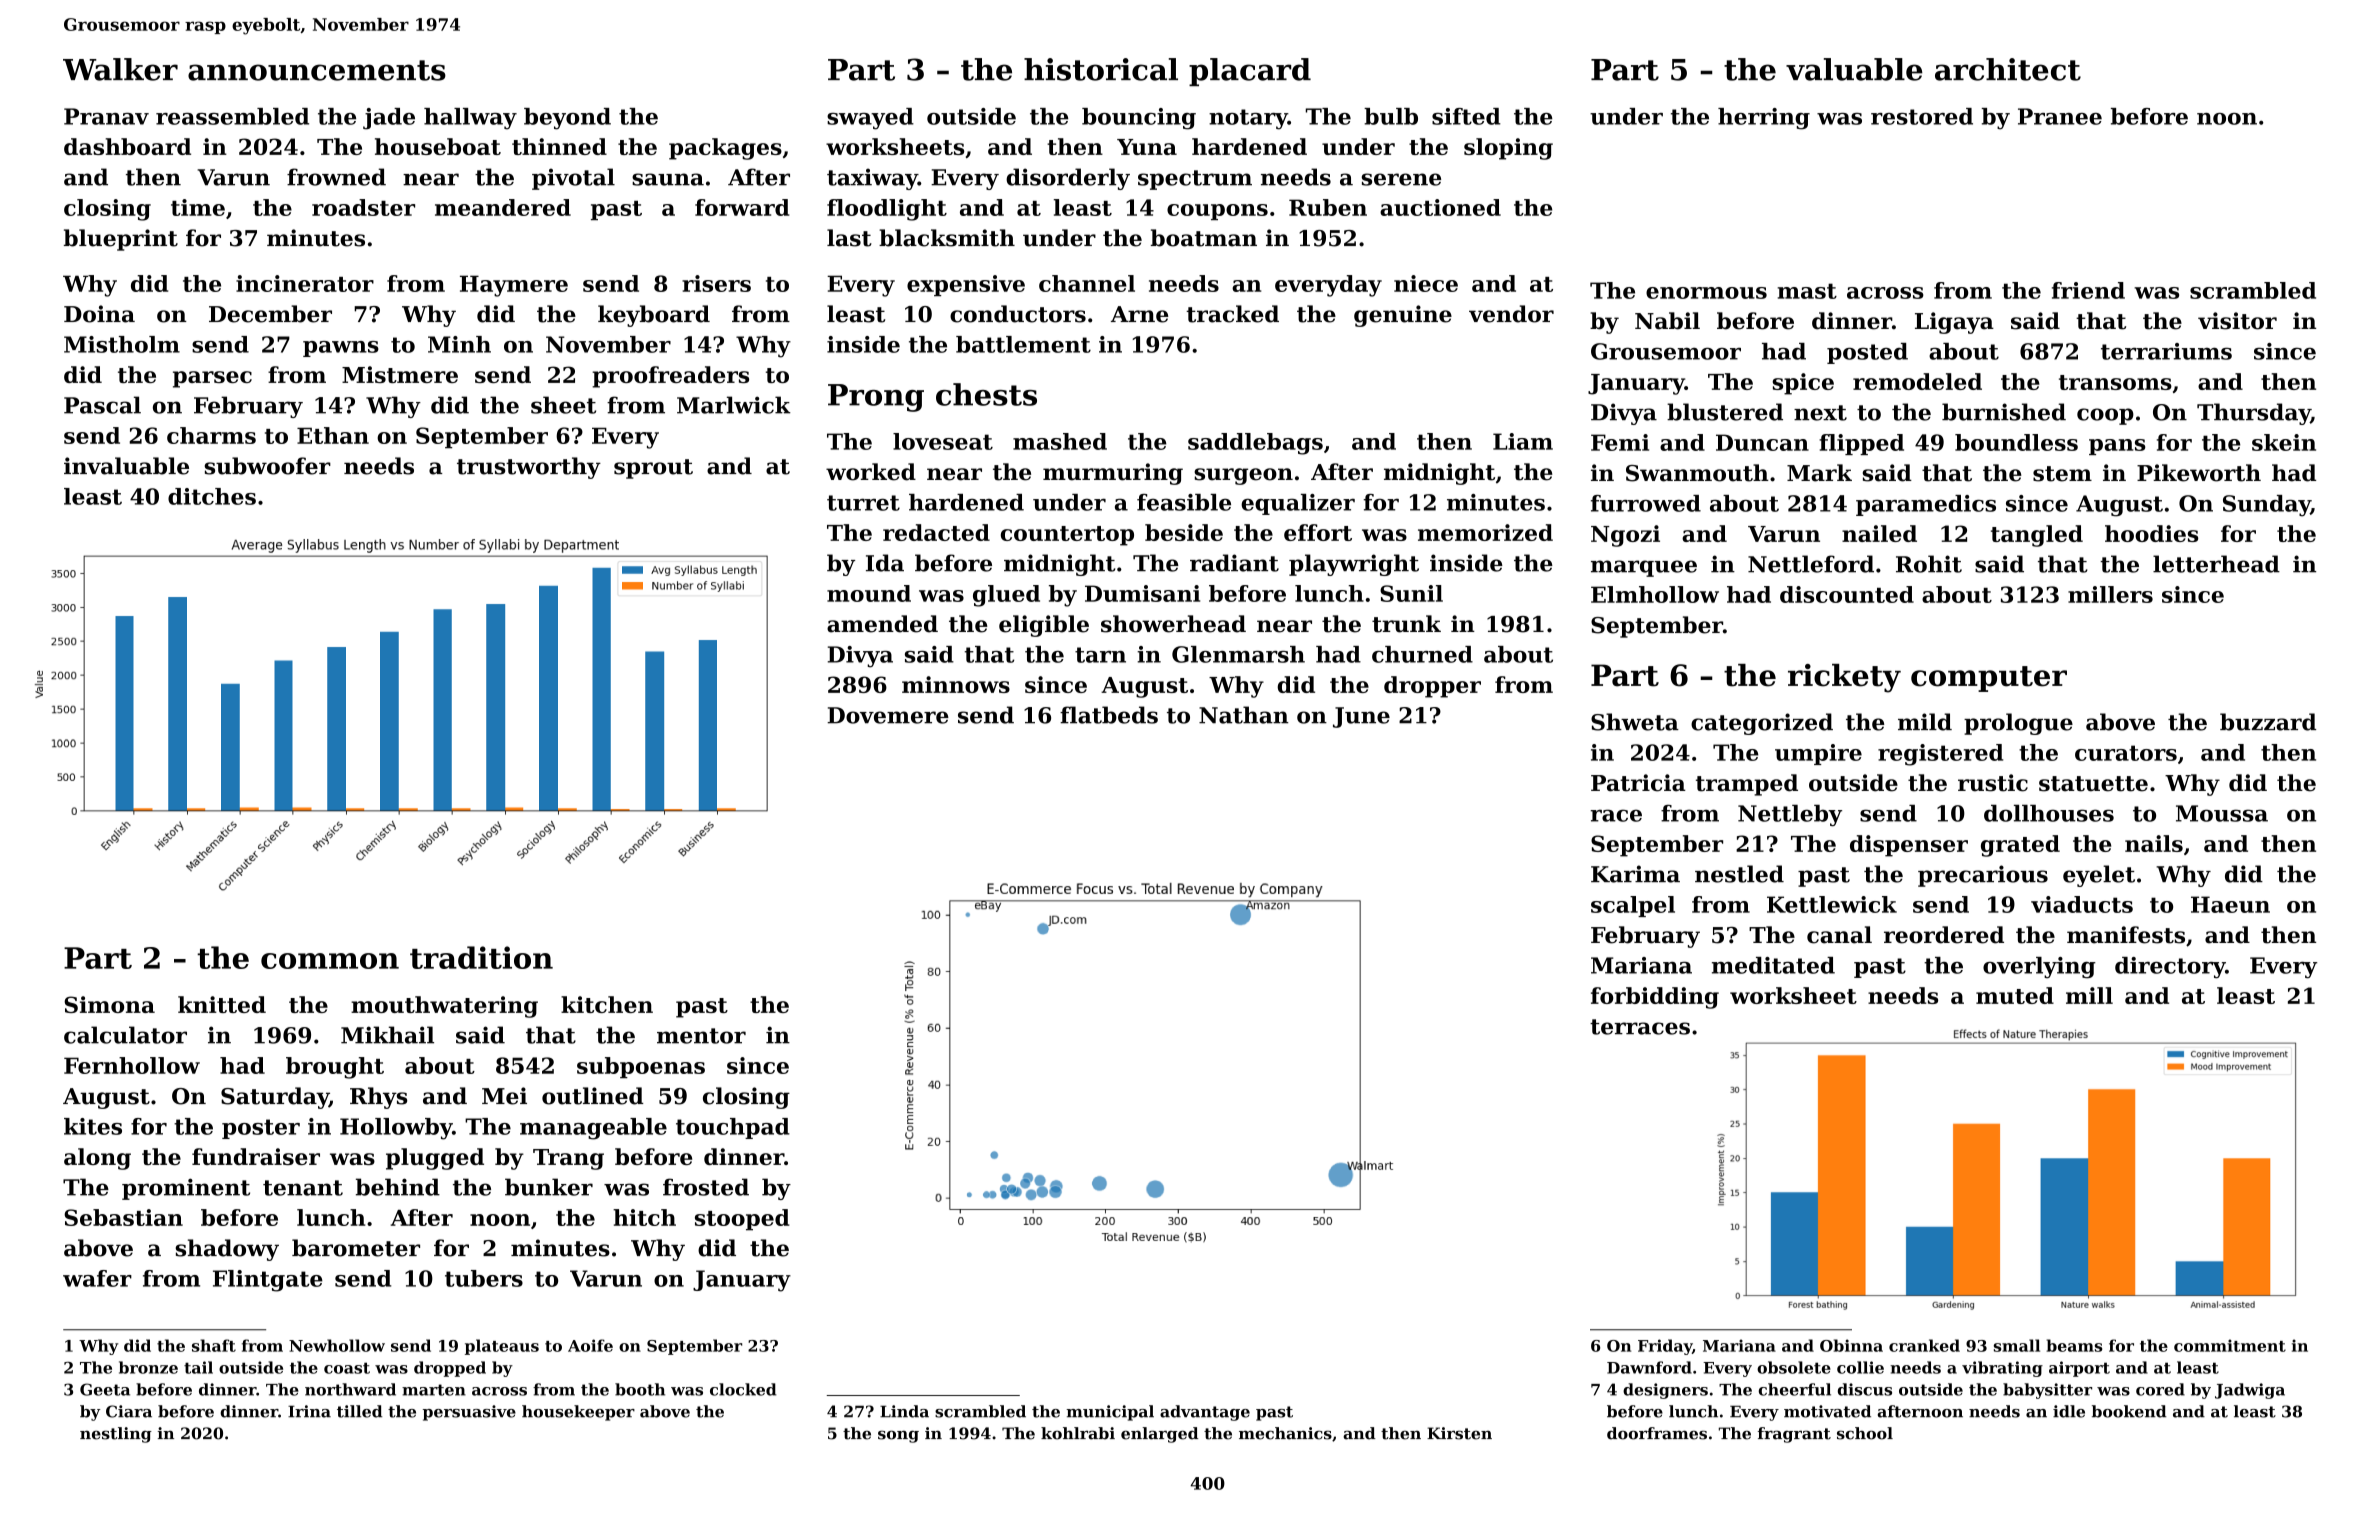 This document has height=1540, width=2380. I want to click on announcements, so click(317, 70).
